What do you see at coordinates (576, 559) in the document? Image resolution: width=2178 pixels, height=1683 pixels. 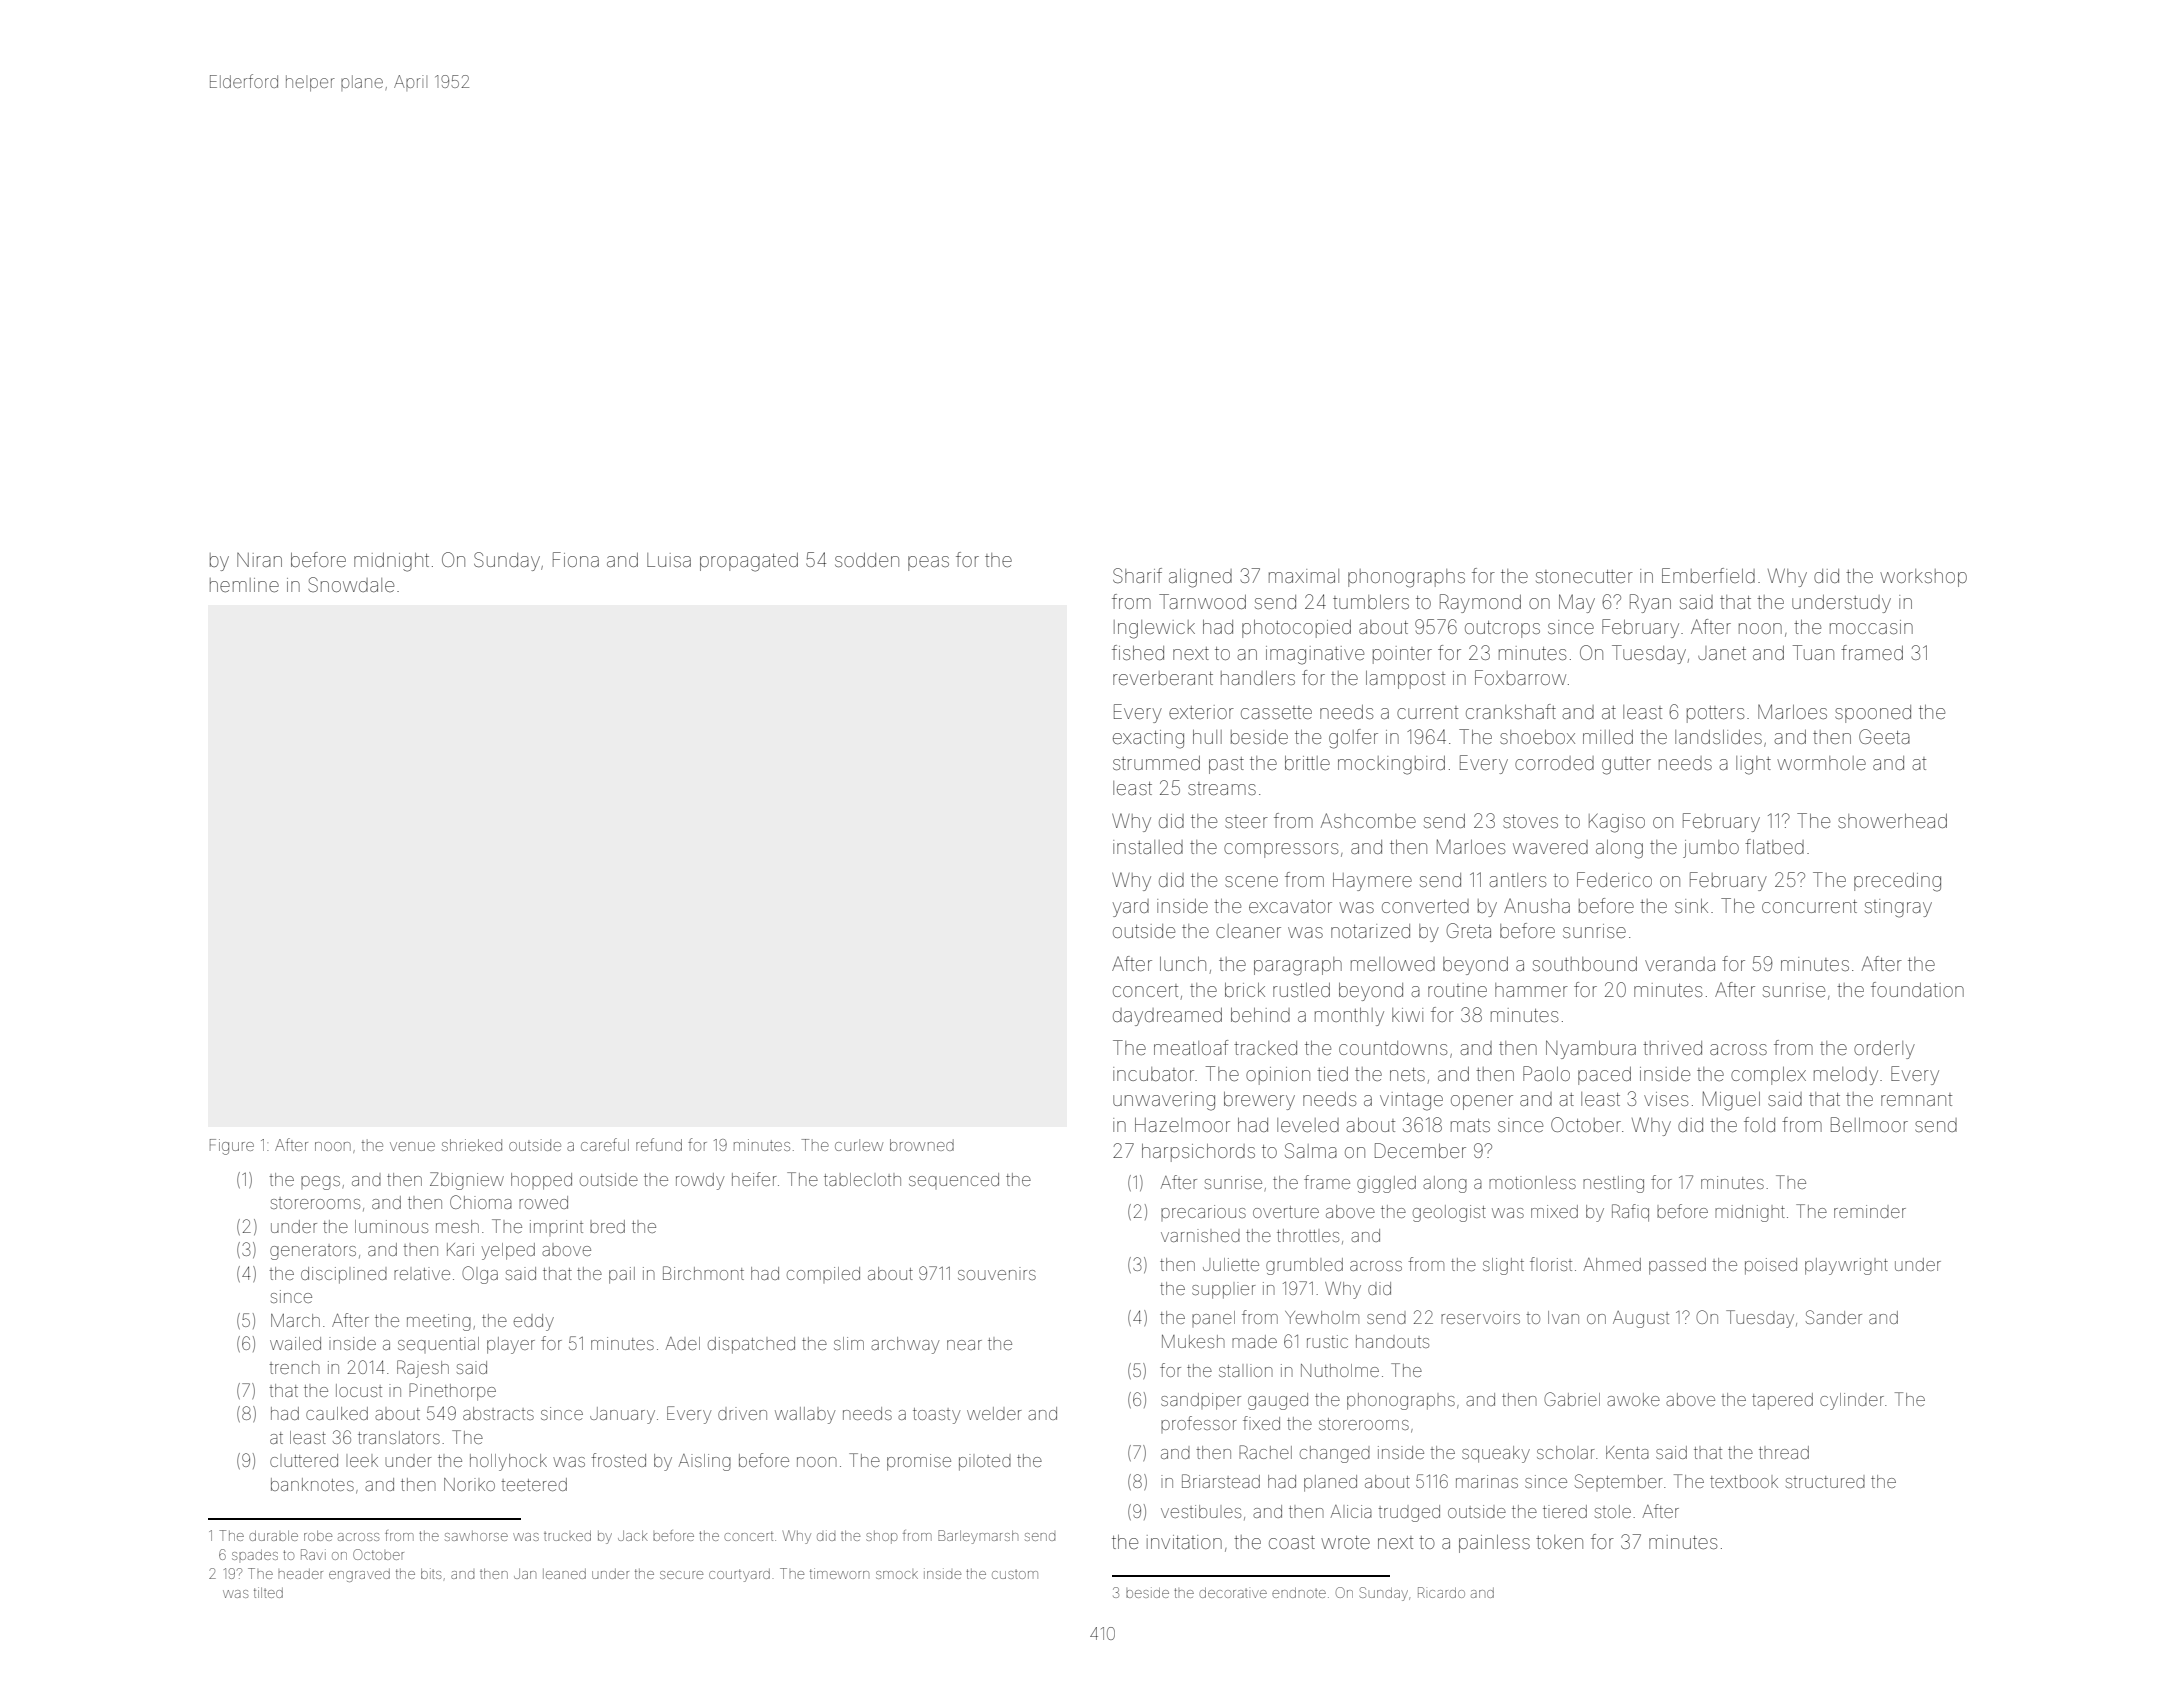 I see `Fiona` at bounding box center [576, 559].
